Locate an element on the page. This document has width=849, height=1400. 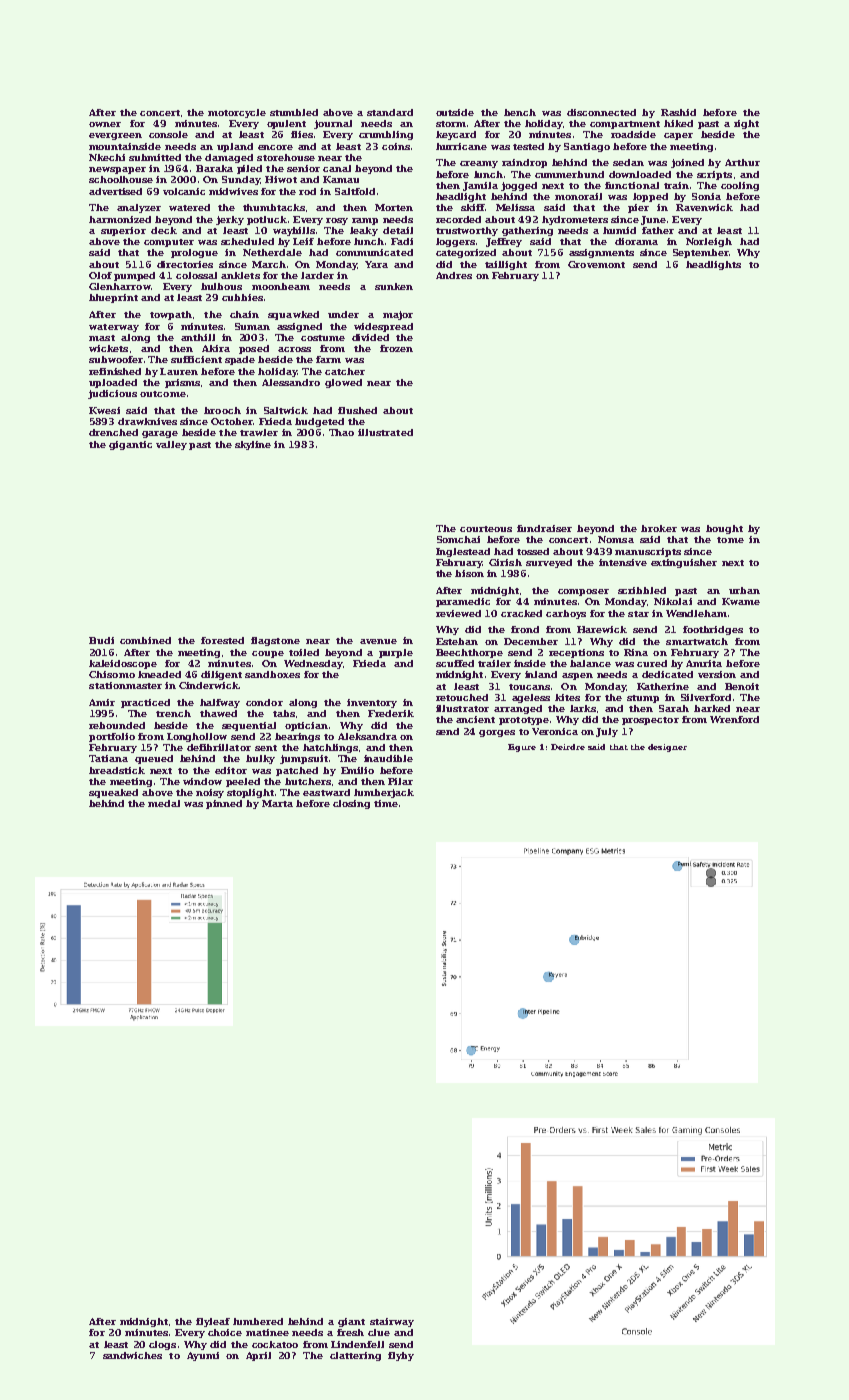
Wrenford is located at coordinates (734, 719).
